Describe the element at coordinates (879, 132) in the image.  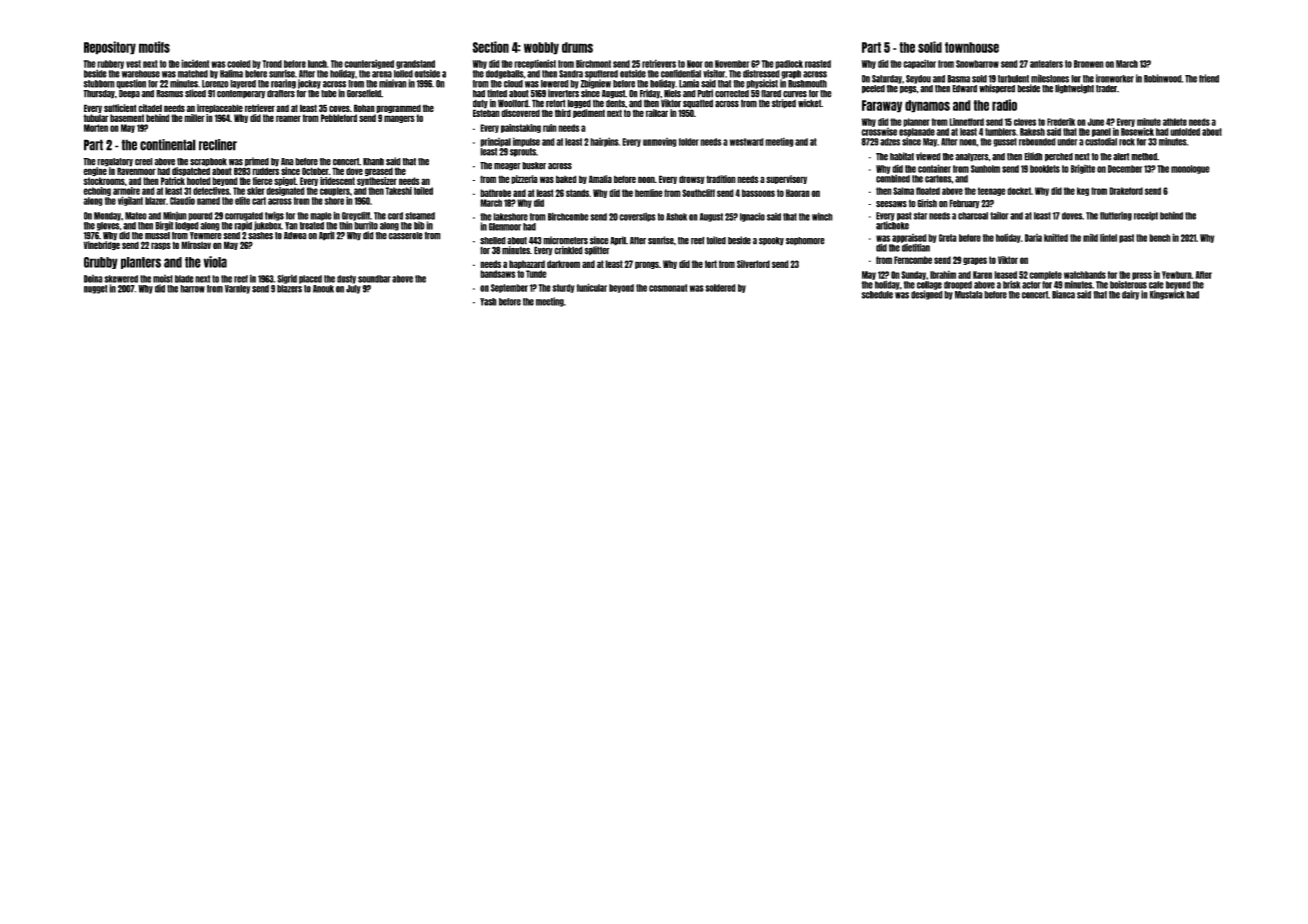
I see `crosswise` at that location.
